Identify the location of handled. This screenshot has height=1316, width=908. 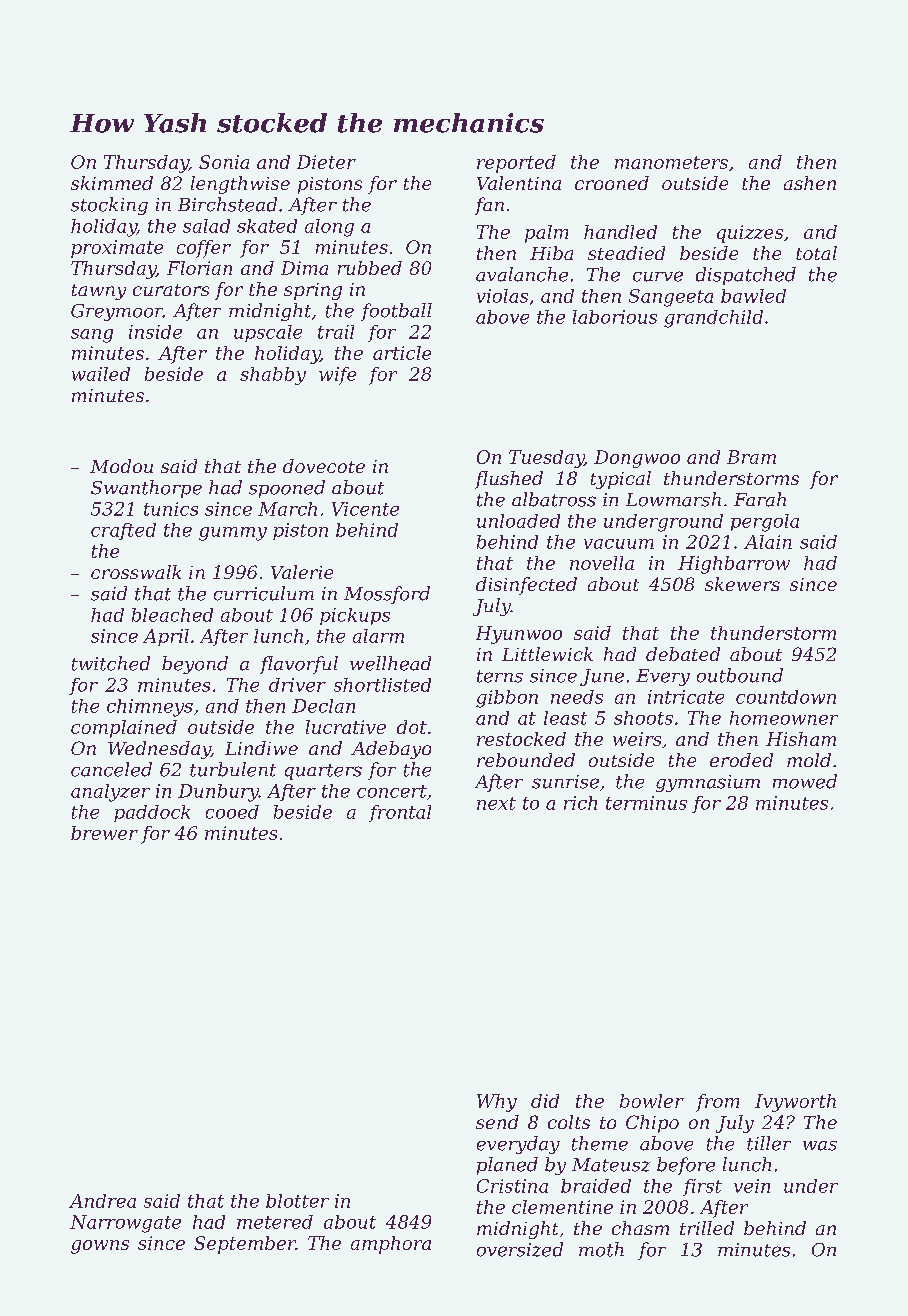
(620, 232).
